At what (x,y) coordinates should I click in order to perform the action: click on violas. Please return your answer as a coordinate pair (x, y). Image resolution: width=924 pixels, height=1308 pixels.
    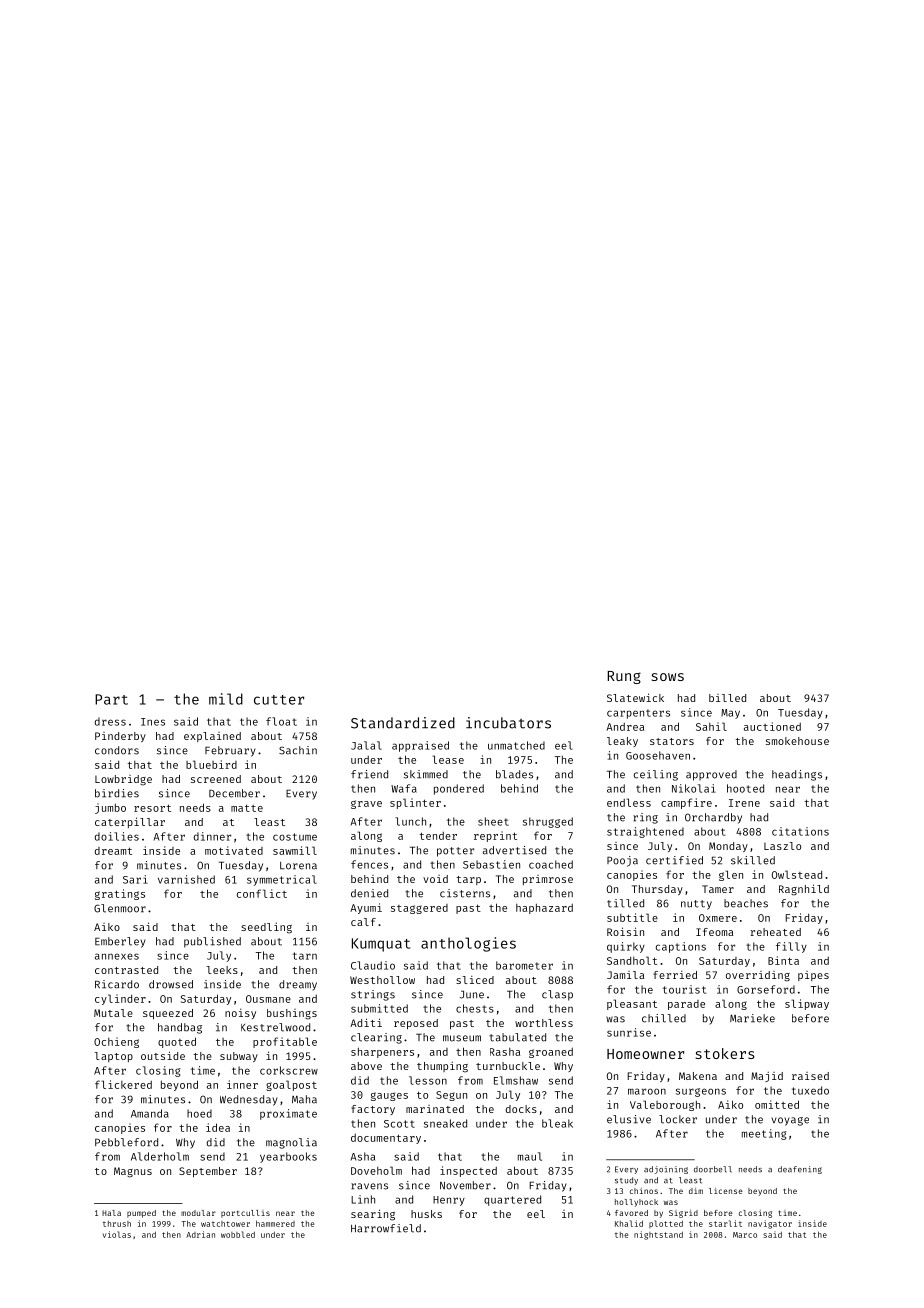
    Looking at the image, I should click on (117, 1234).
